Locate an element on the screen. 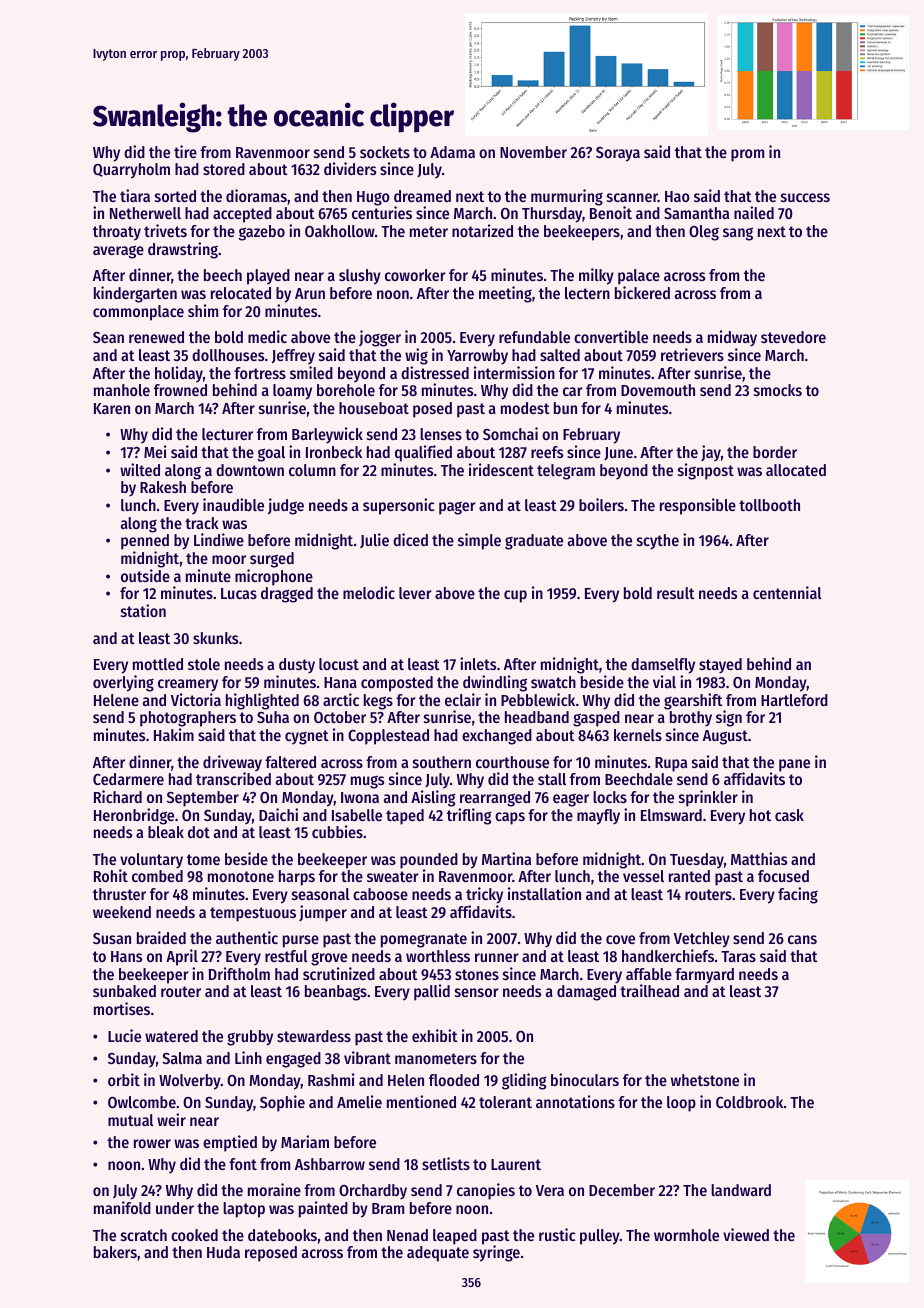  midway is located at coordinates (732, 338).
